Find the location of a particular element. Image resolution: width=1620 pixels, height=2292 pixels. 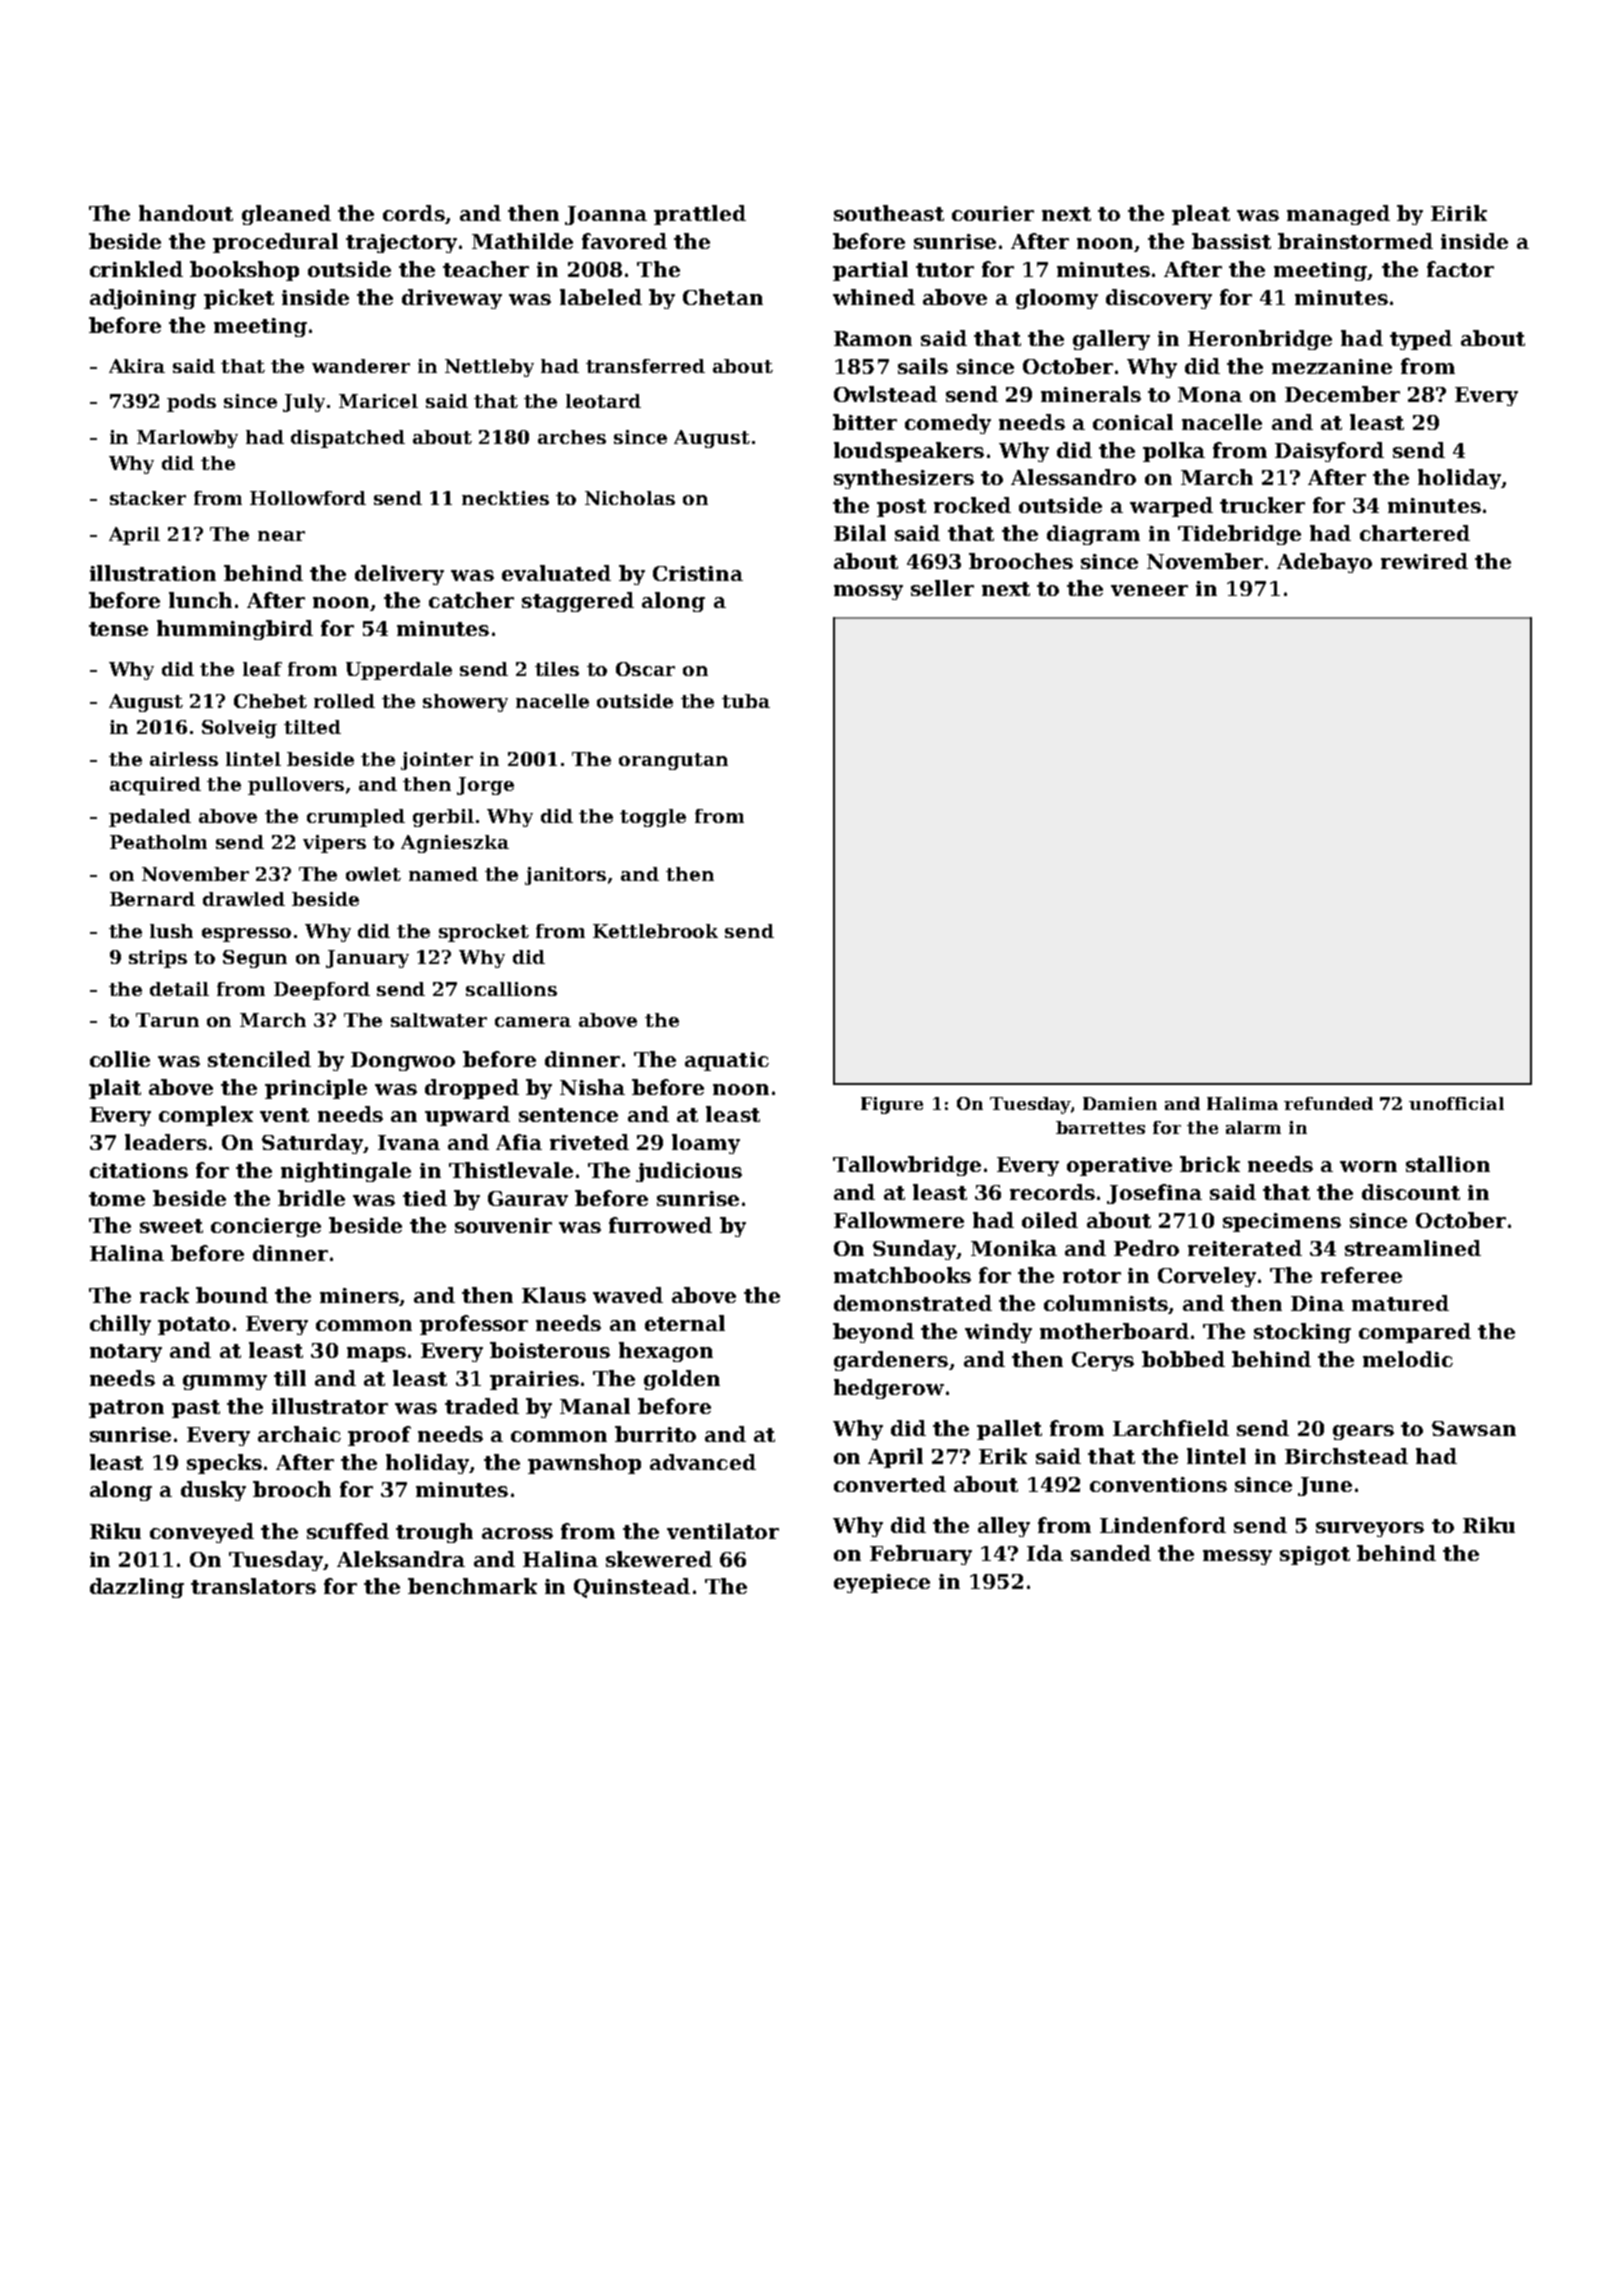

dazzling is located at coordinates (137, 1588).
